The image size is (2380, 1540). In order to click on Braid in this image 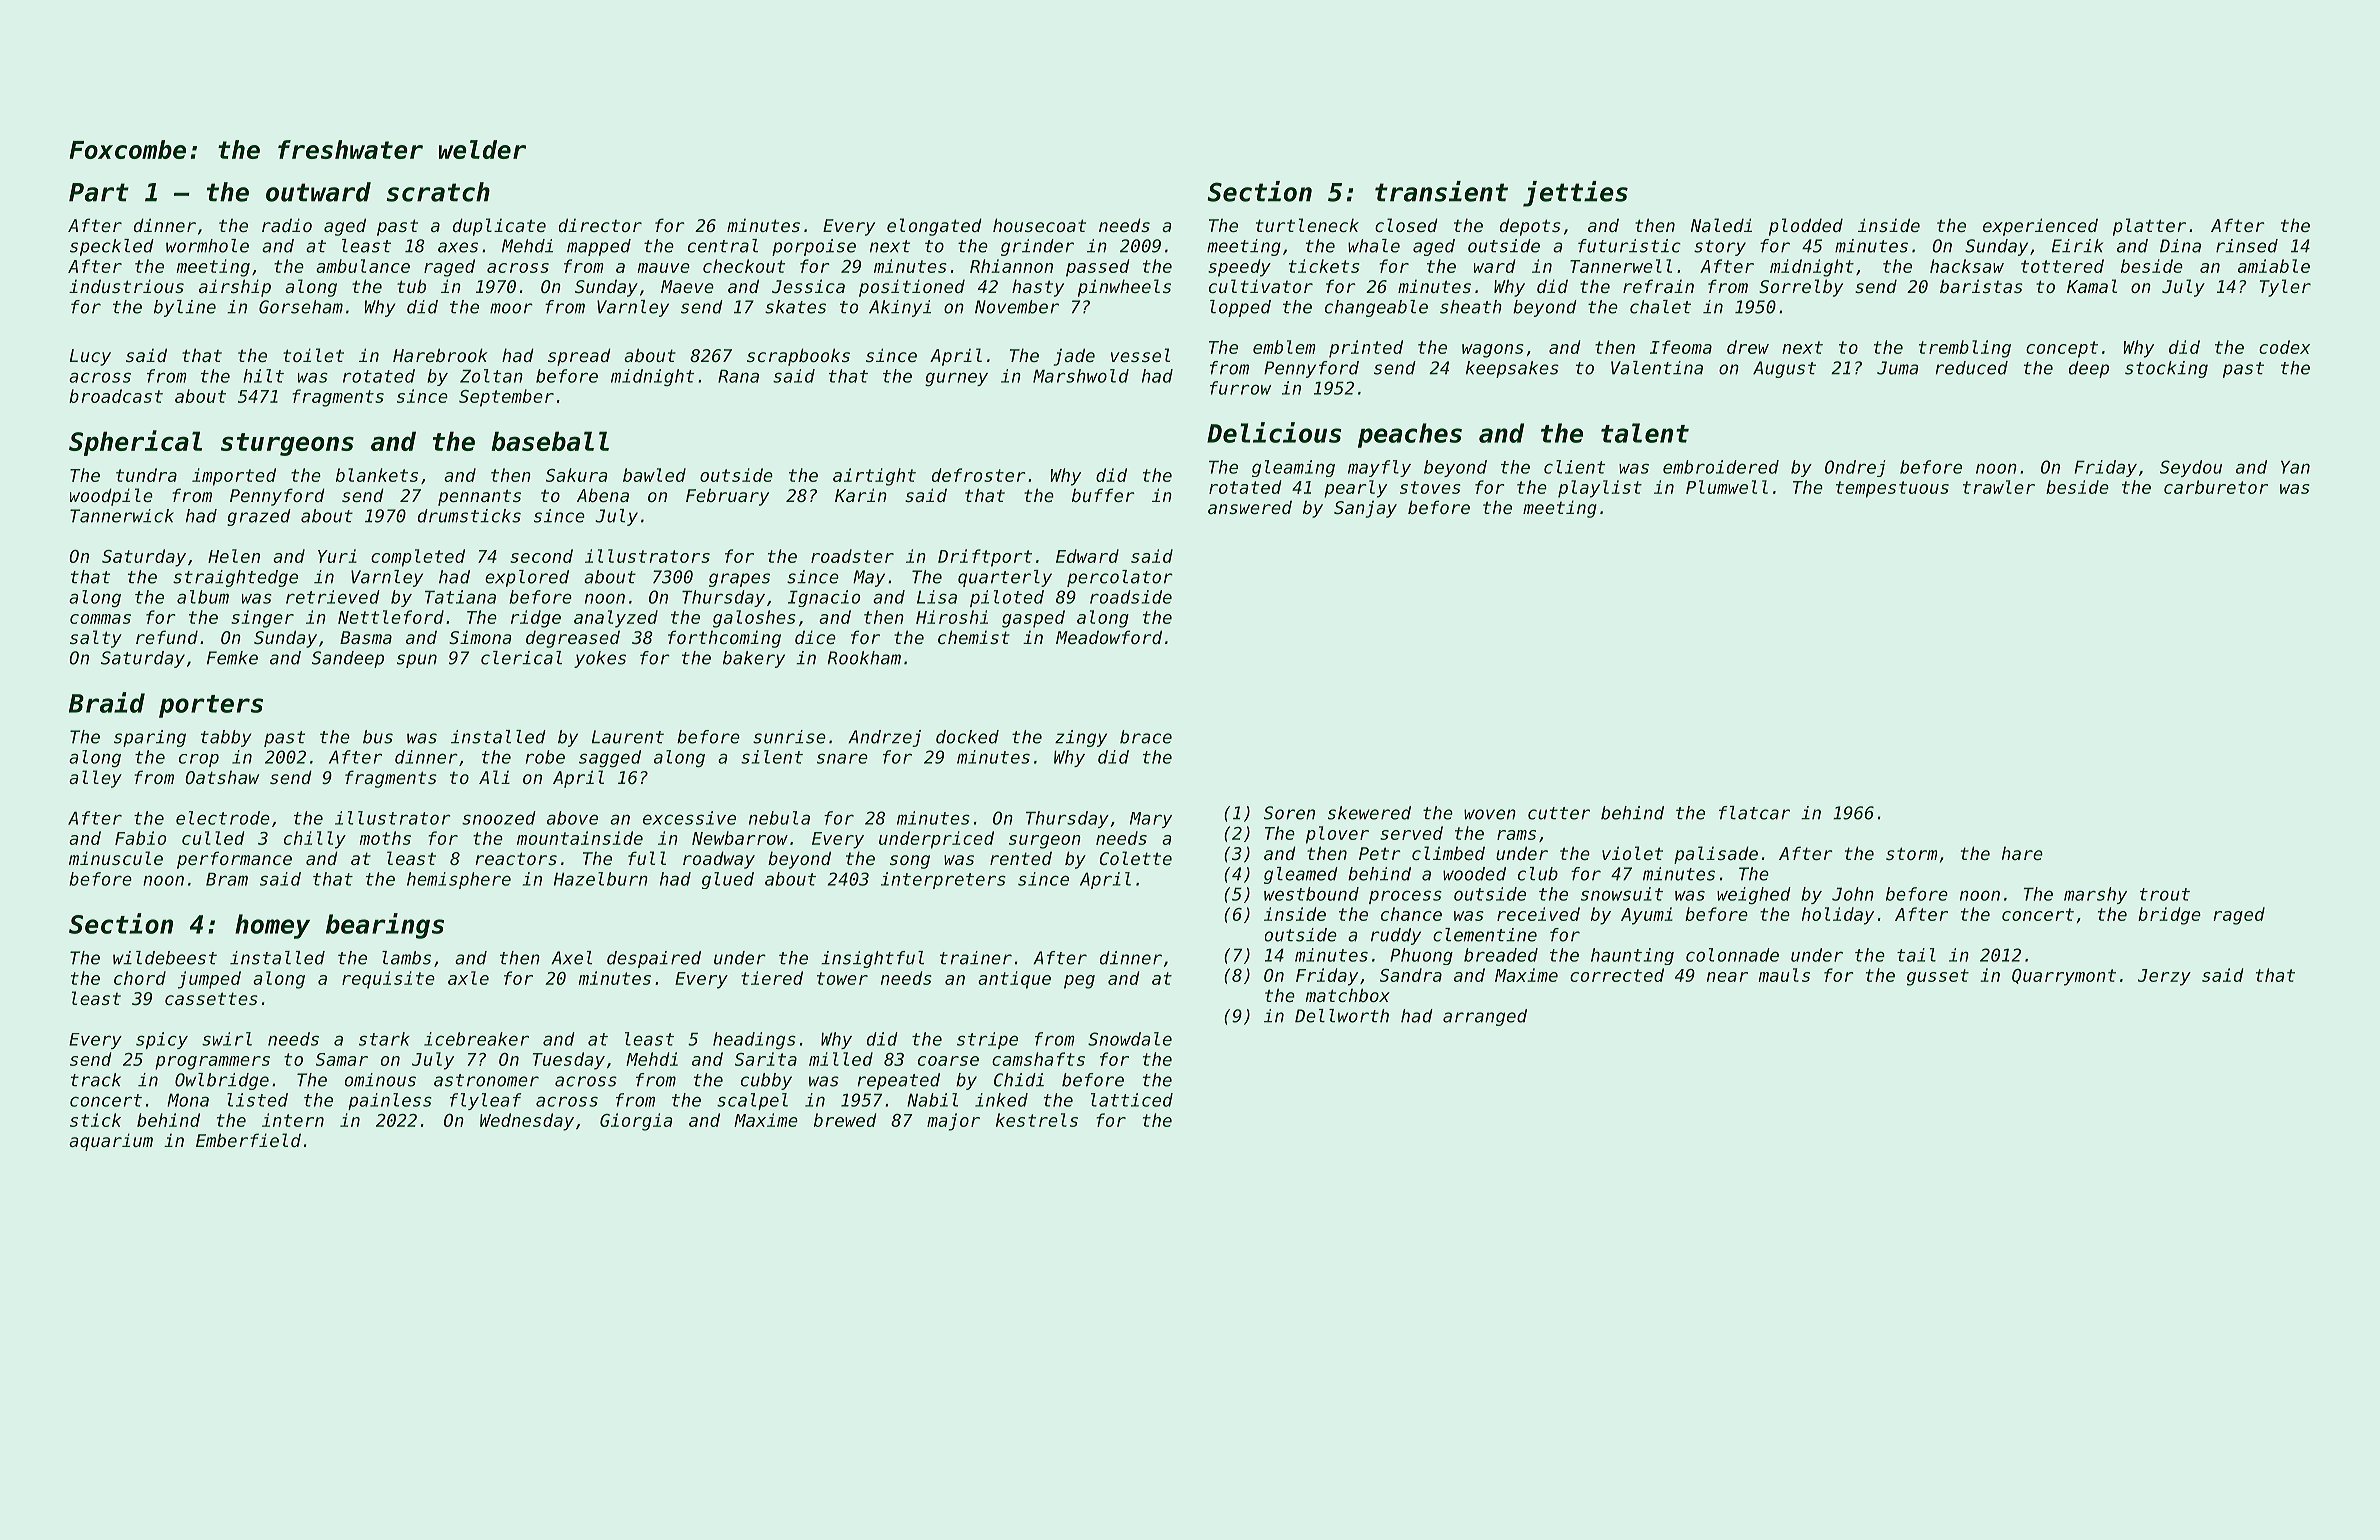, I will do `click(107, 702)`.
